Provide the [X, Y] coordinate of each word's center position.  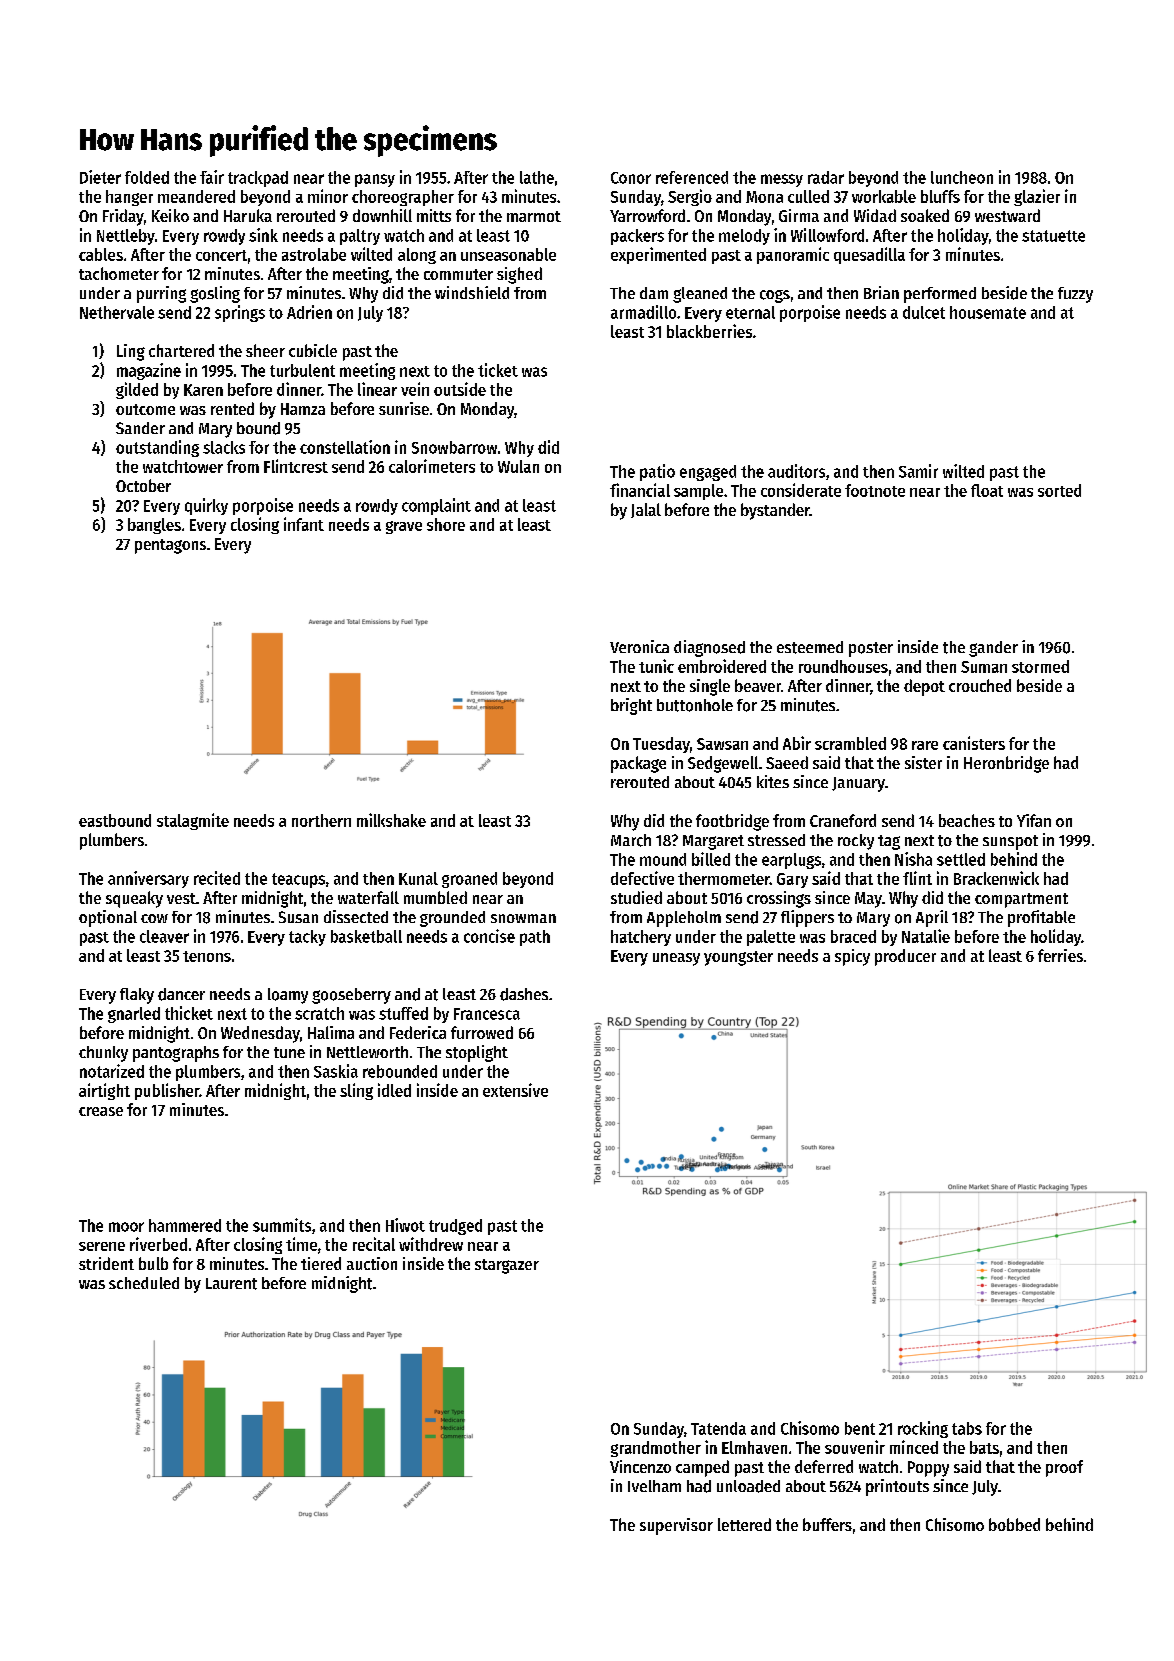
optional [108, 918]
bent [860, 1428]
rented [232, 408]
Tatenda [718, 1428]
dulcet [924, 312]
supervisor [676, 1526]
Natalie [926, 936]
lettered [744, 1524]
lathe [537, 177]
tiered [321, 1263]
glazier [1037, 197]
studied [636, 897]
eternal [750, 312]
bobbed [1014, 1524]
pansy [375, 180]
